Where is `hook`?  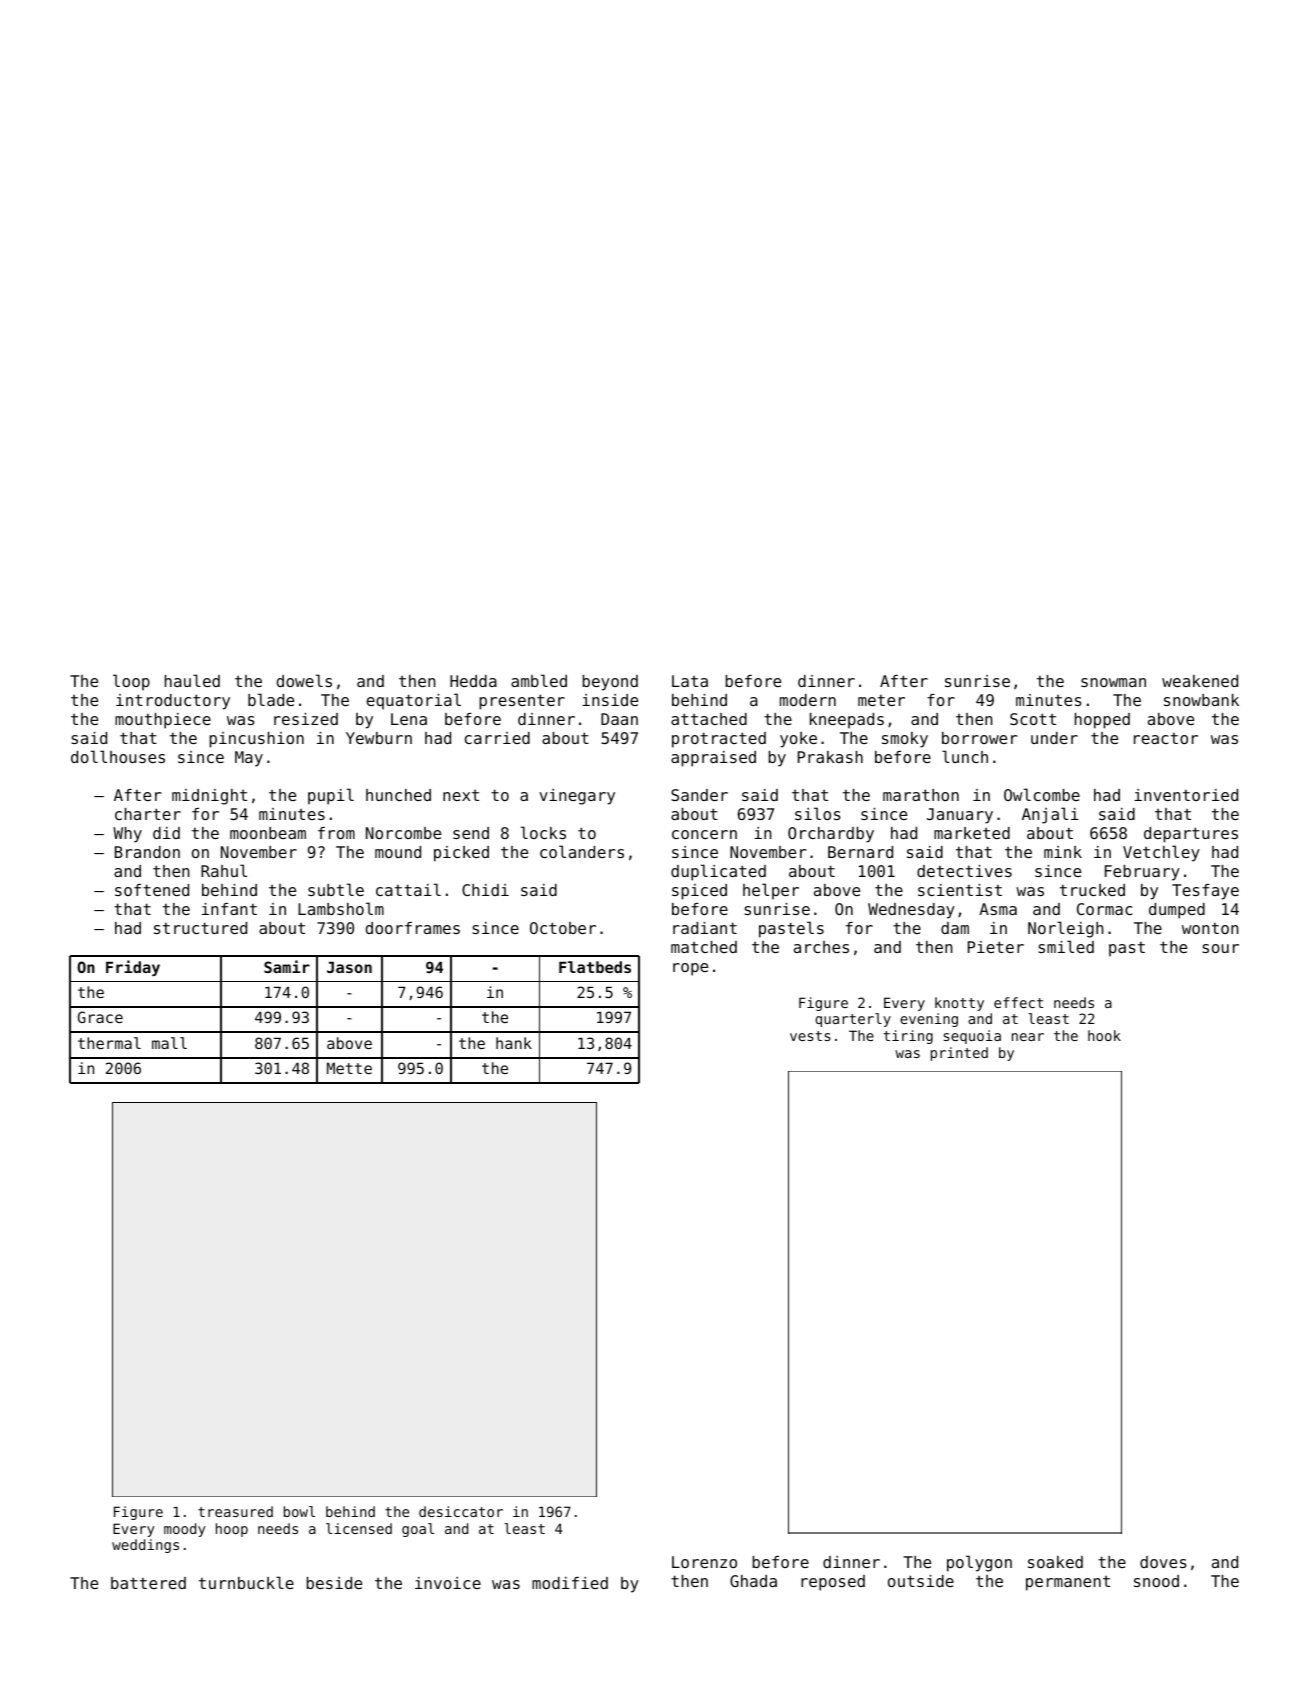
hook is located at coordinates (1104, 1035).
